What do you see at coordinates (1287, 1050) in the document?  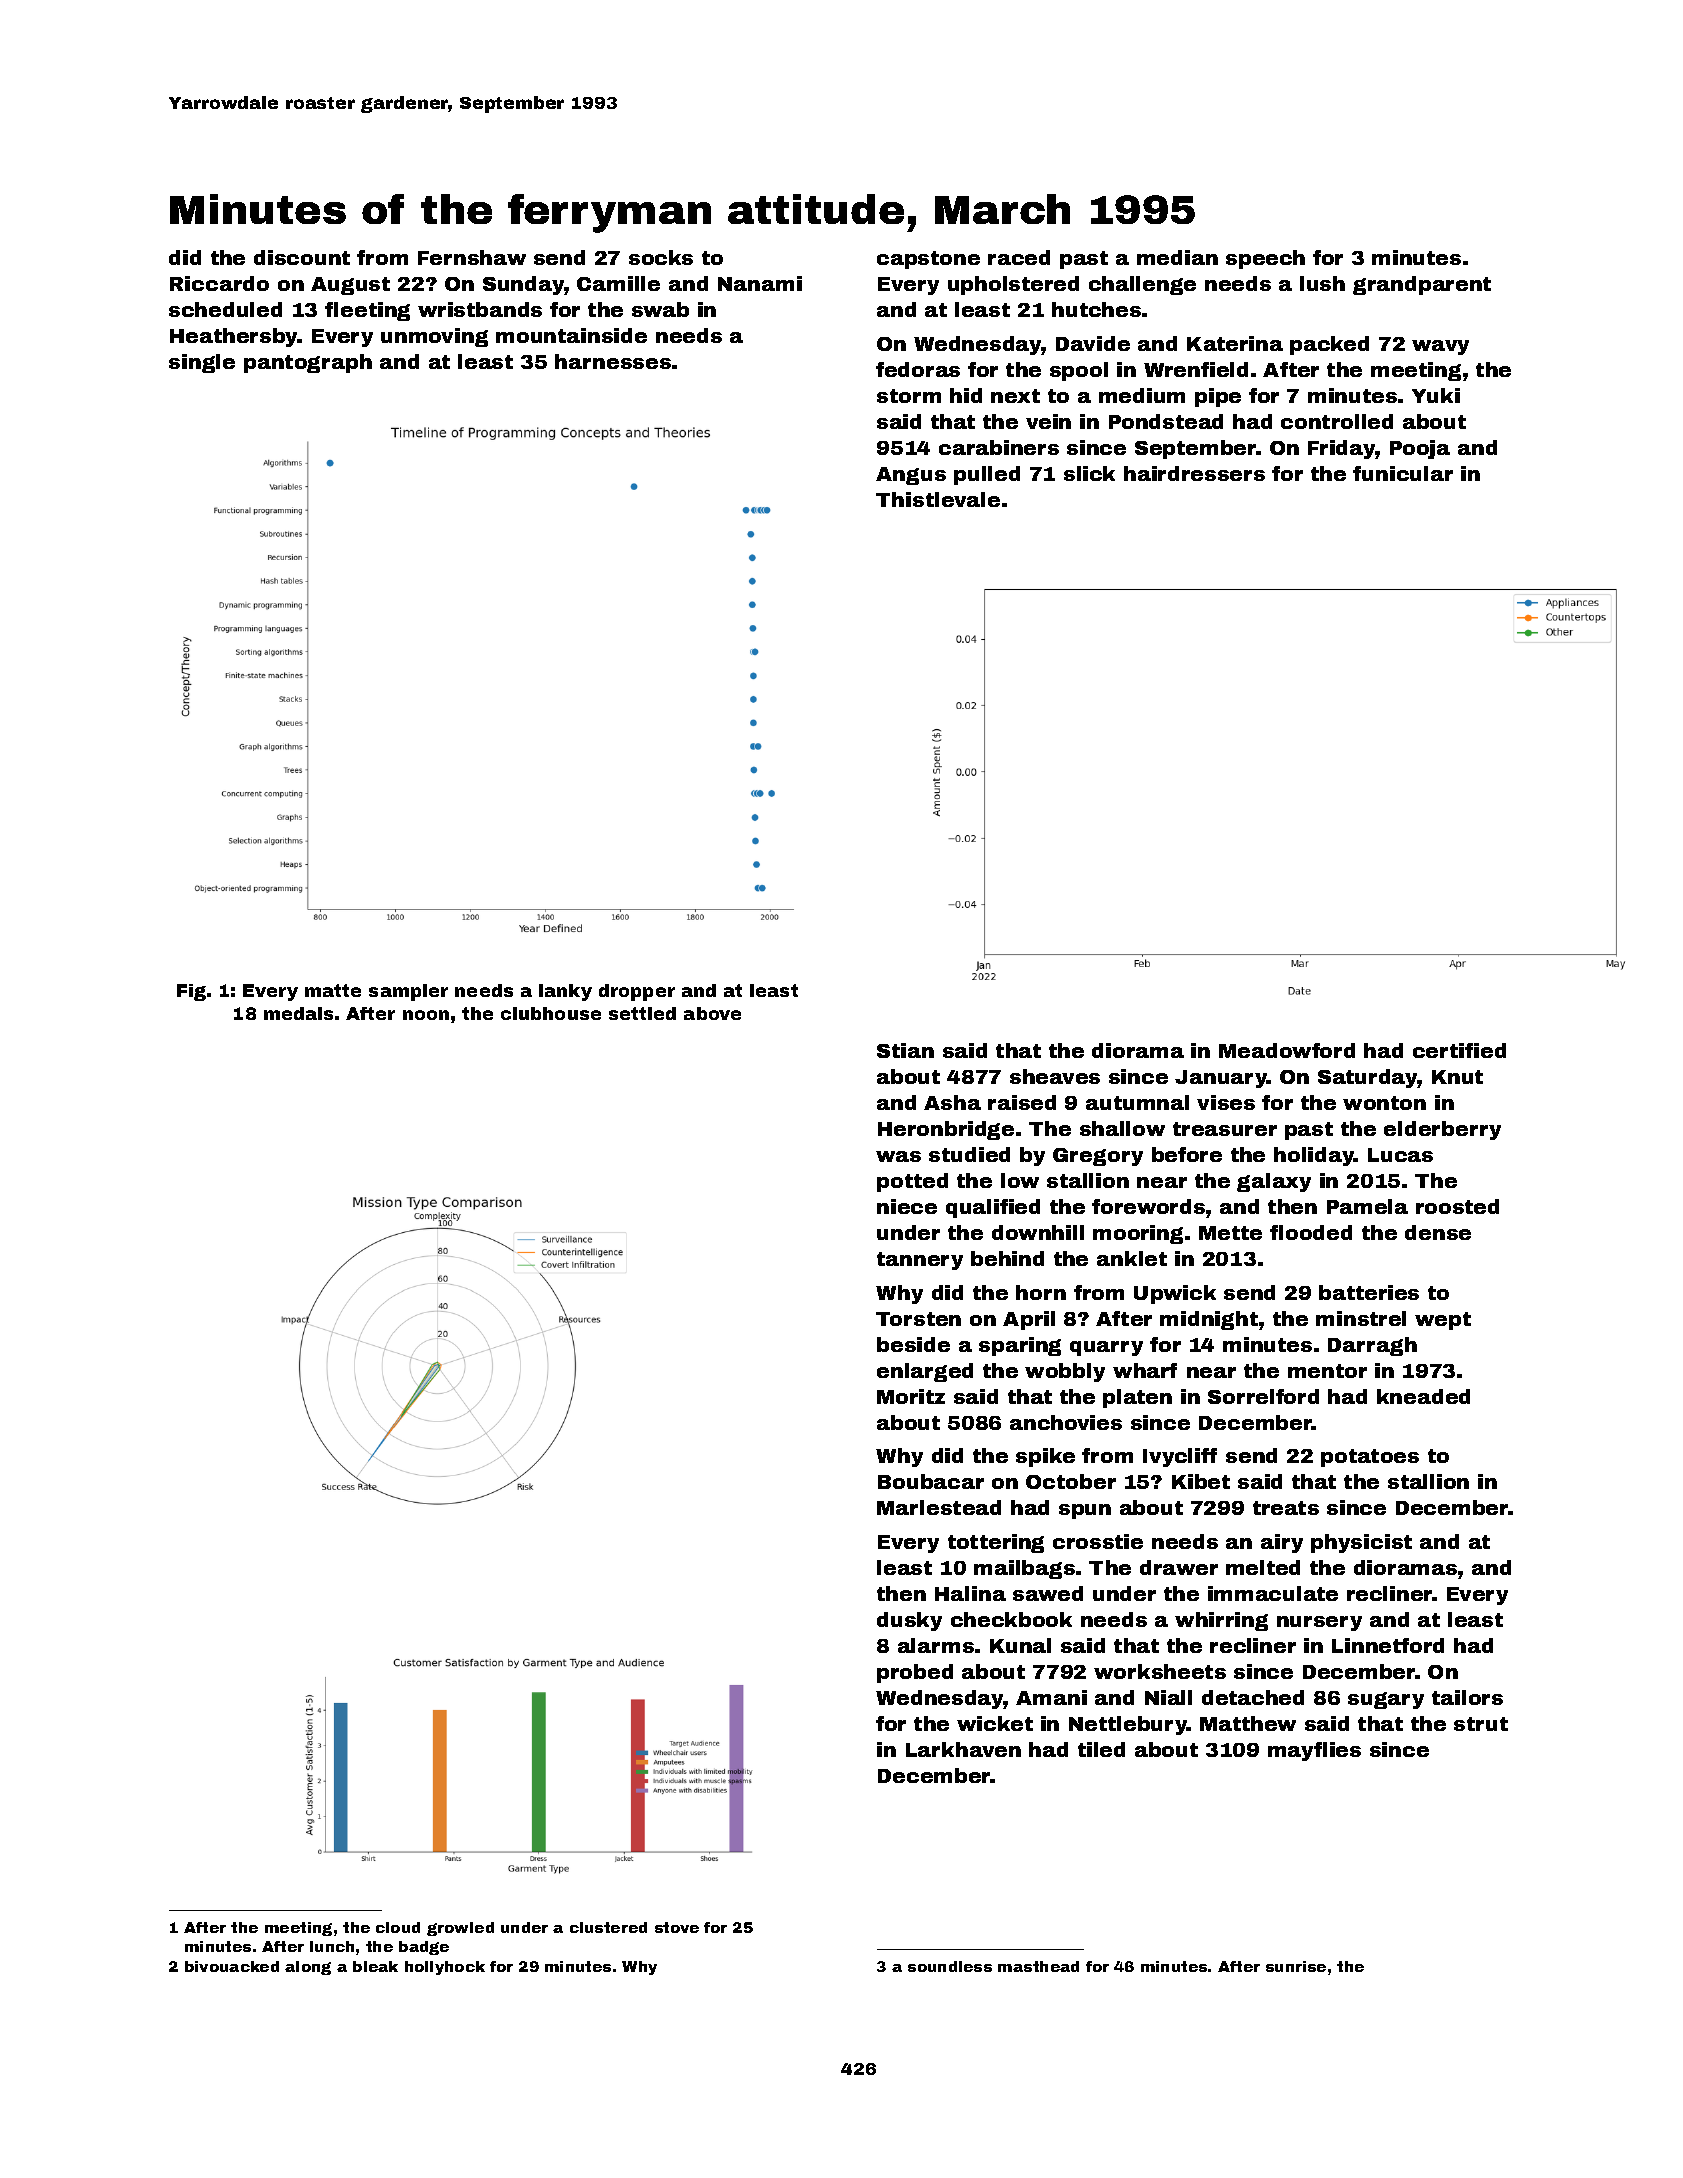 I see `Meadowford` at bounding box center [1287, 1050].
